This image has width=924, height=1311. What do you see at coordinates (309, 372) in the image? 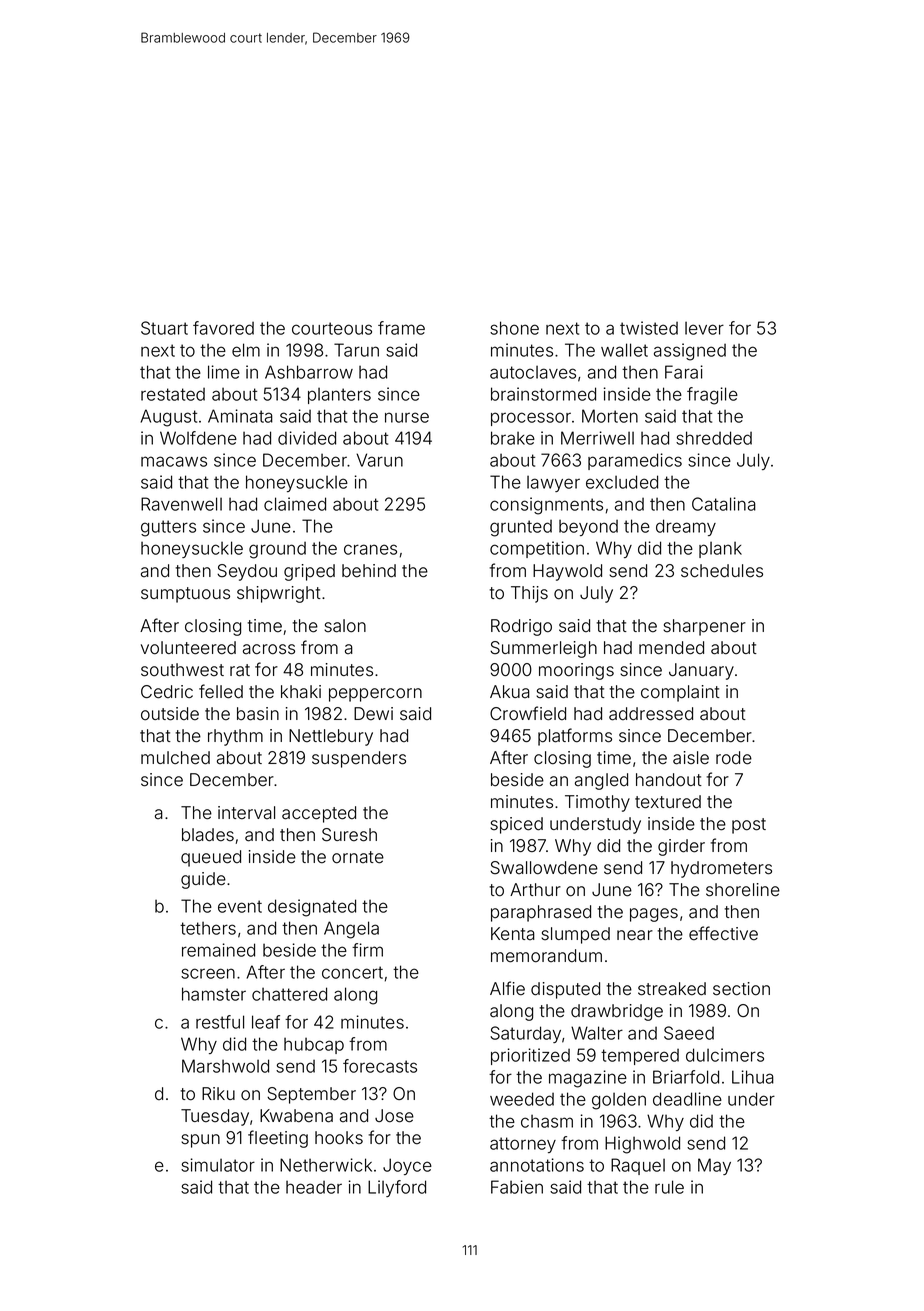
I see `Ashbarrow` at bounding box center [309, 372].
